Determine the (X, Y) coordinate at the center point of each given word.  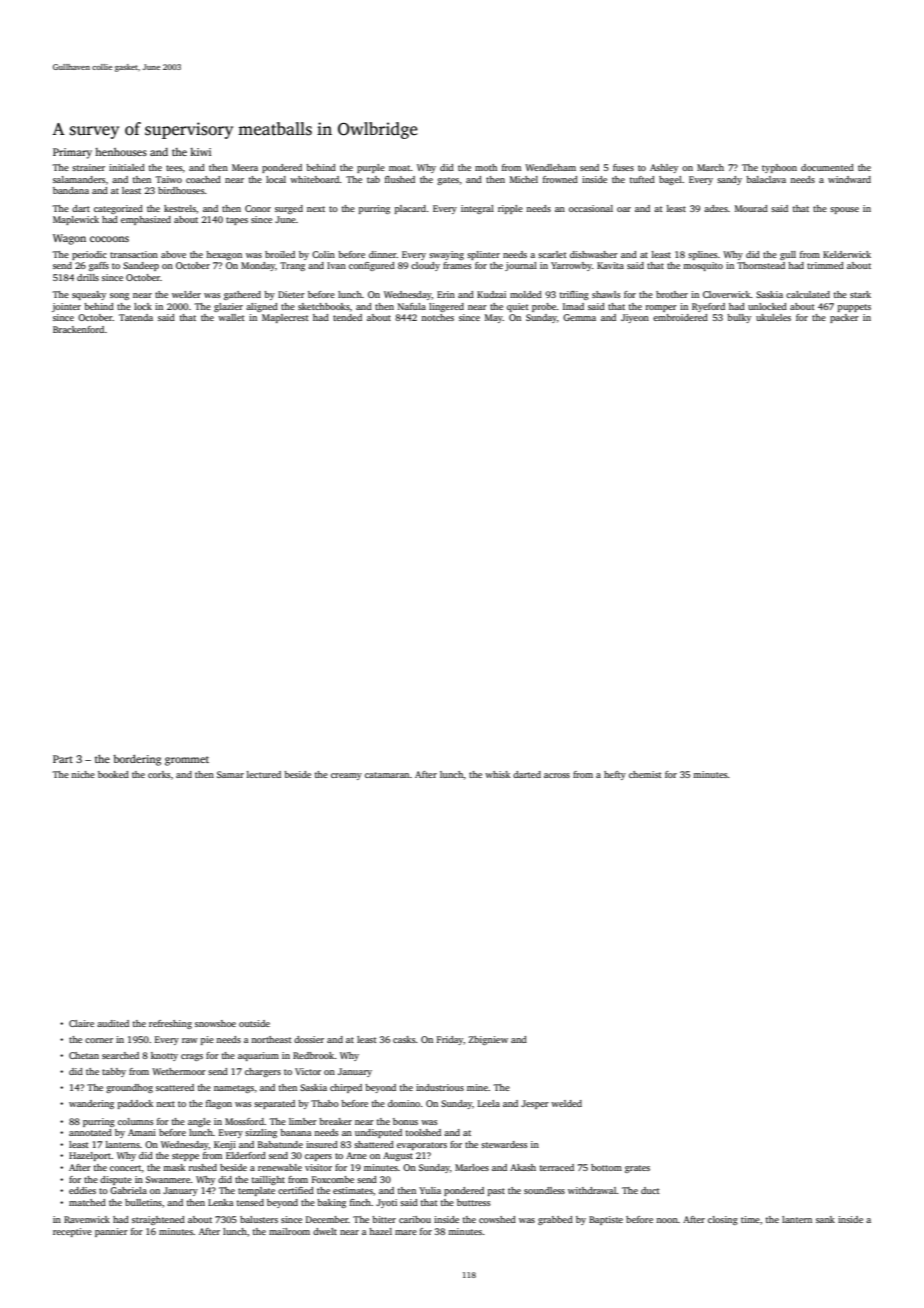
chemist (645, 774)
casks (404, 1039)
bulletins (143, 1202)
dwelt (325, 1231)
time (750, 1219)
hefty (615, 775)
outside (254, 1023)
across (557, 775)
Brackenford (78, 329)
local (276, 179)
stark (860, 294)
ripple (510, 209)
